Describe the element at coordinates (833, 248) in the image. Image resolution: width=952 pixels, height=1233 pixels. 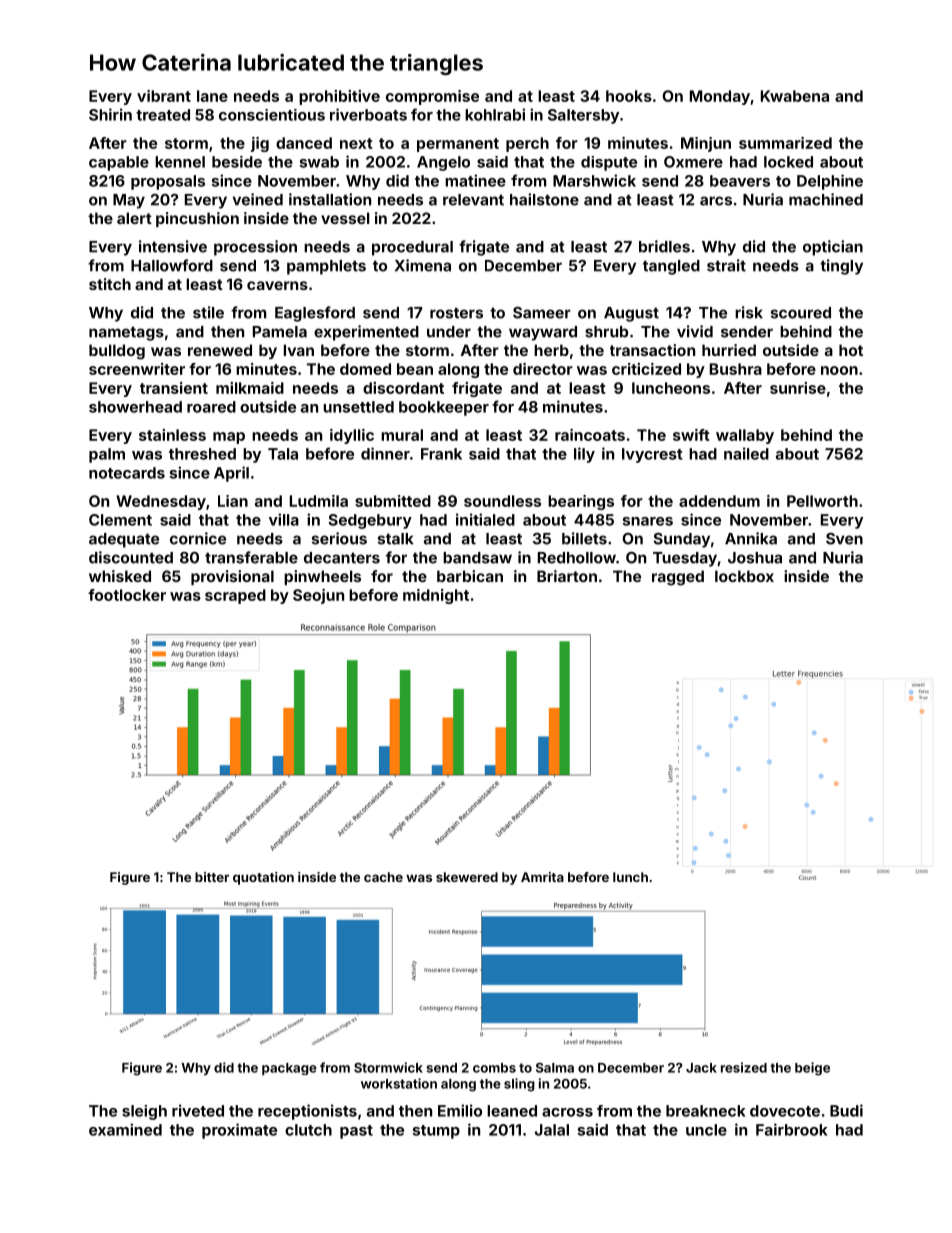
I see `optician` at that location.
